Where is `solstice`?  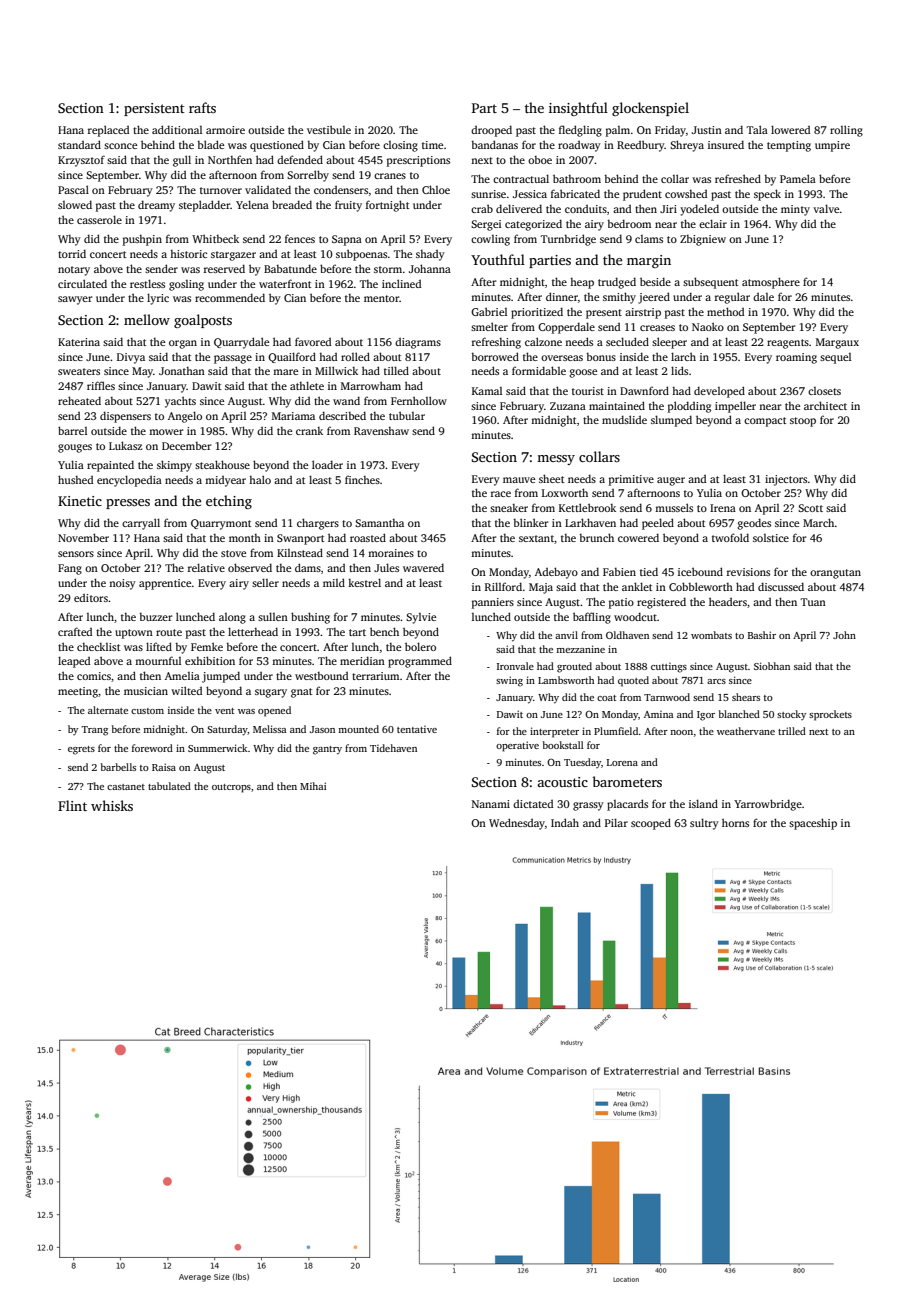 solstice is located at coordinates (771, 538).
